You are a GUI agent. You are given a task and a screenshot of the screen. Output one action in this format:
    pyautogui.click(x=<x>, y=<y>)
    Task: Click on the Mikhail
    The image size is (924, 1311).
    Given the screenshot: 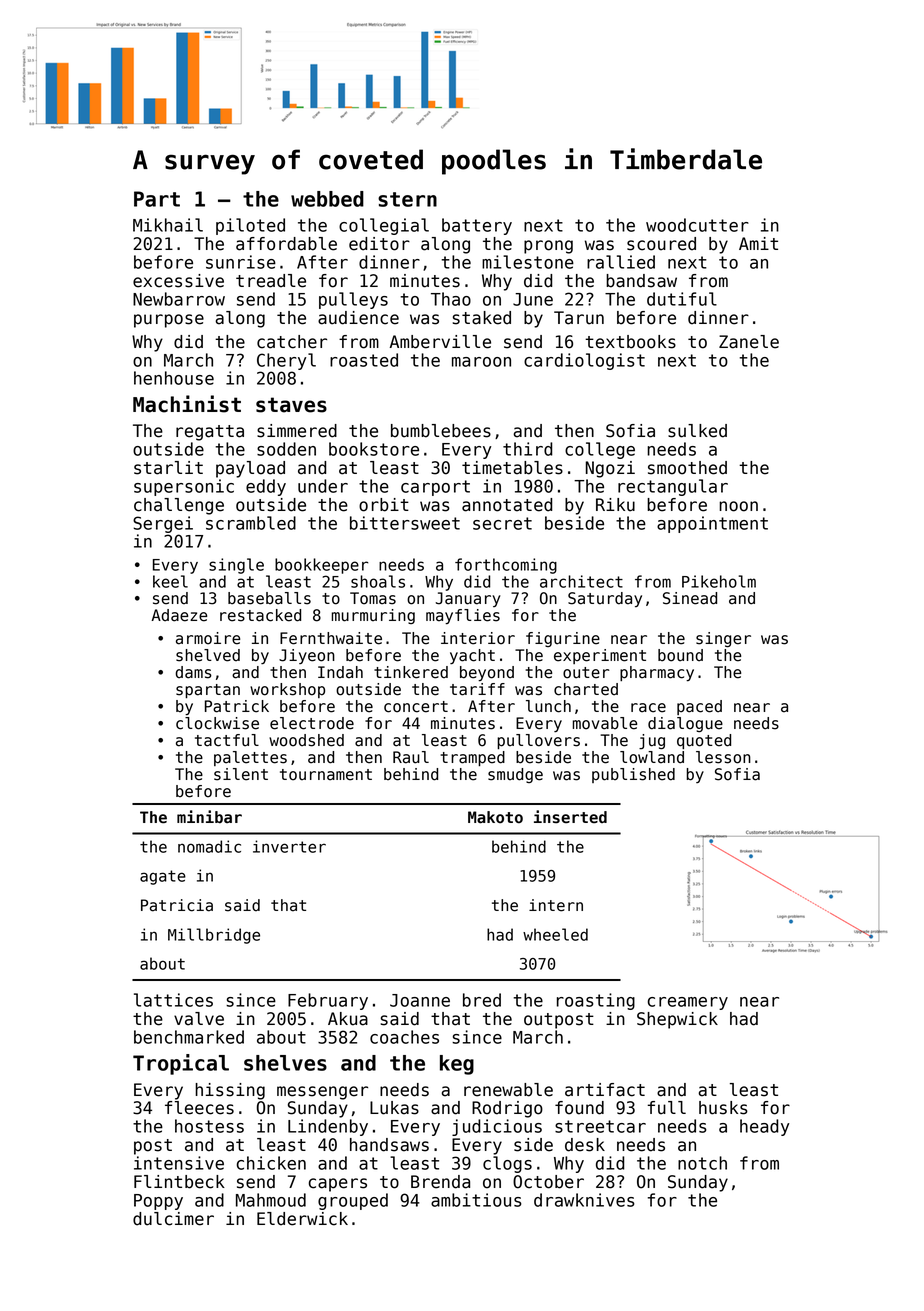 What is the action you would take?
    pyautogui.click(x=168, y=225)
